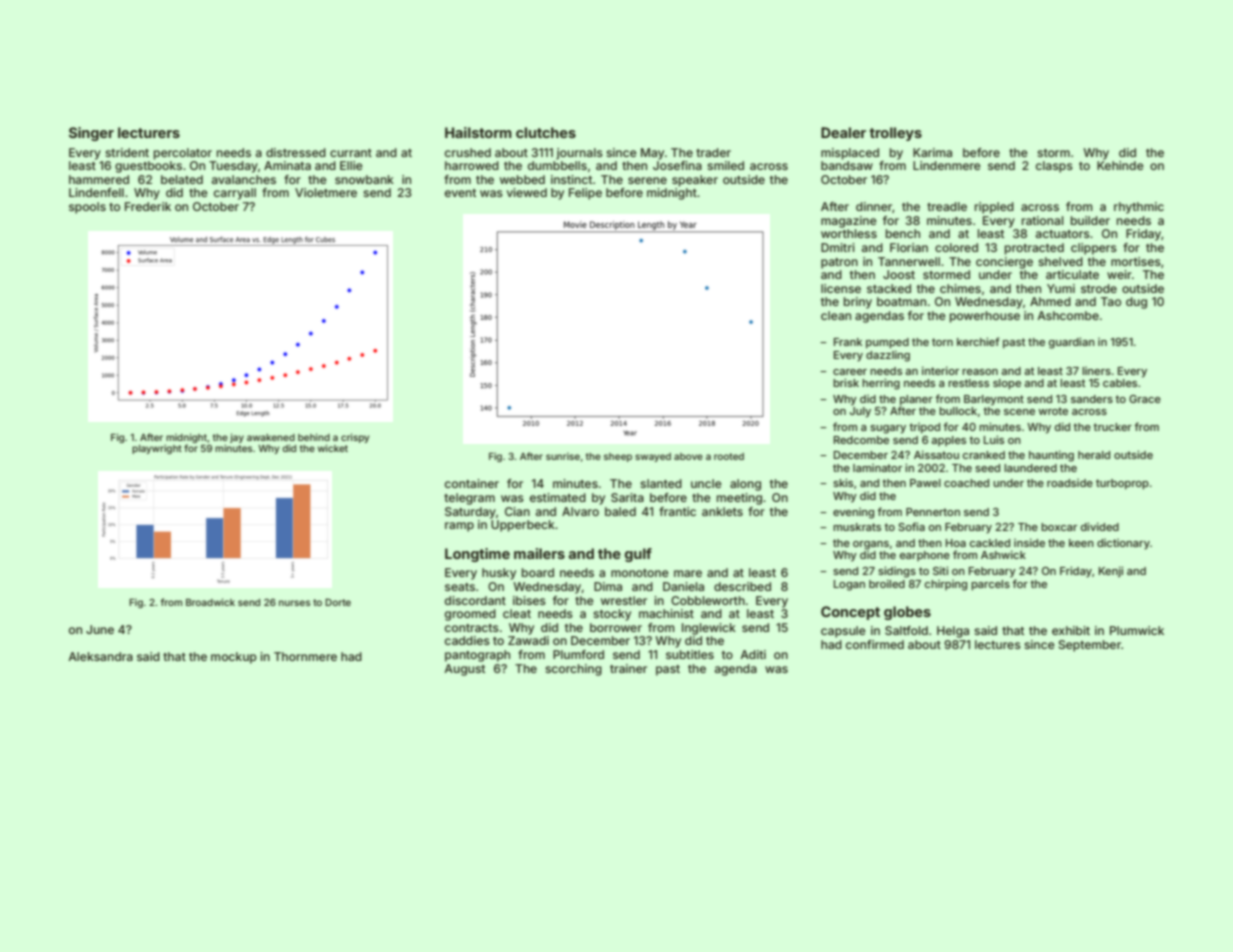 The image size is (1233, 952). Describe the element at coordinates (100, 656) in the image. I see `Aleksandra` at that location.
